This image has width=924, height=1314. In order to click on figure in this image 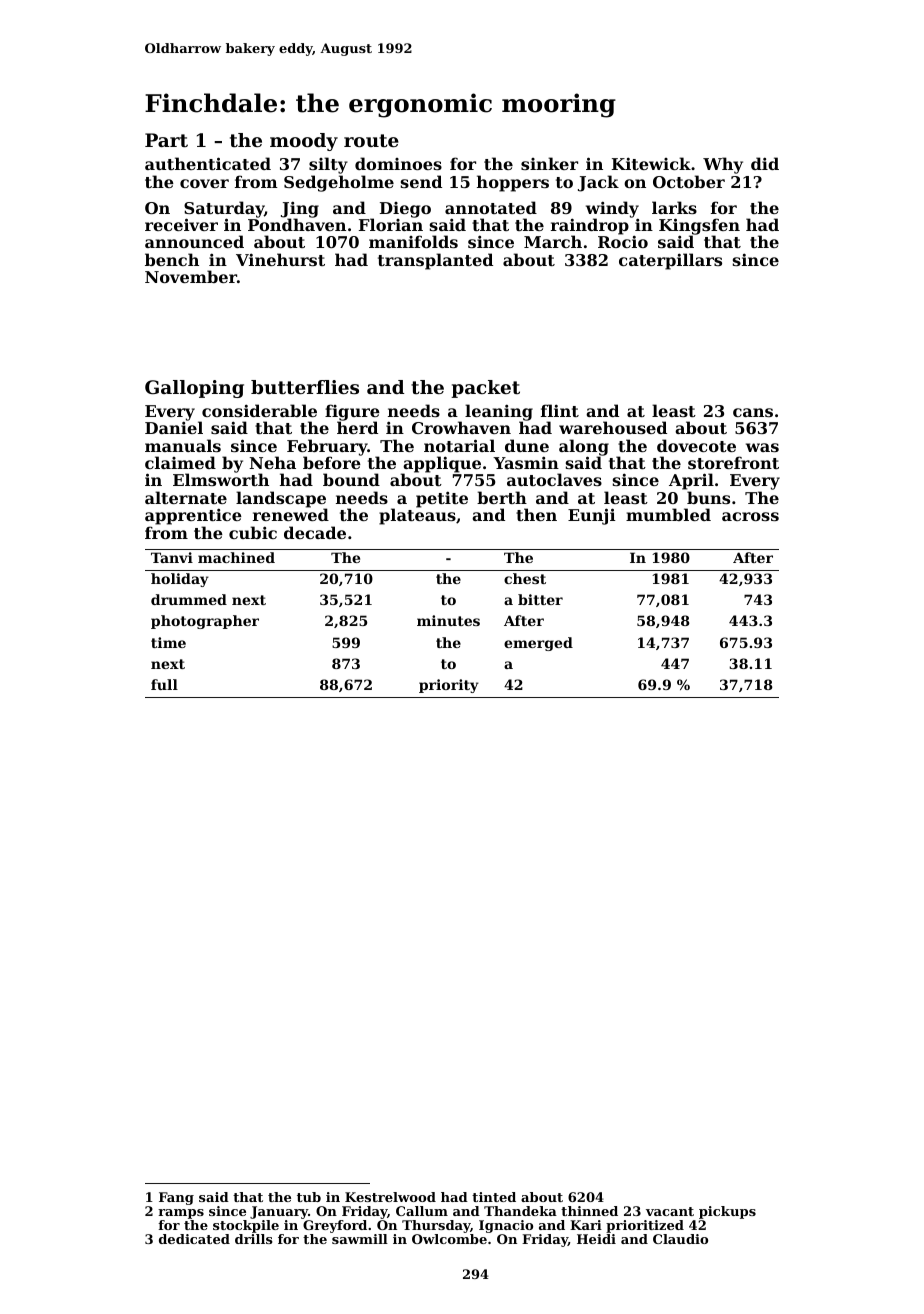, I will do `click(352, 413)`.
